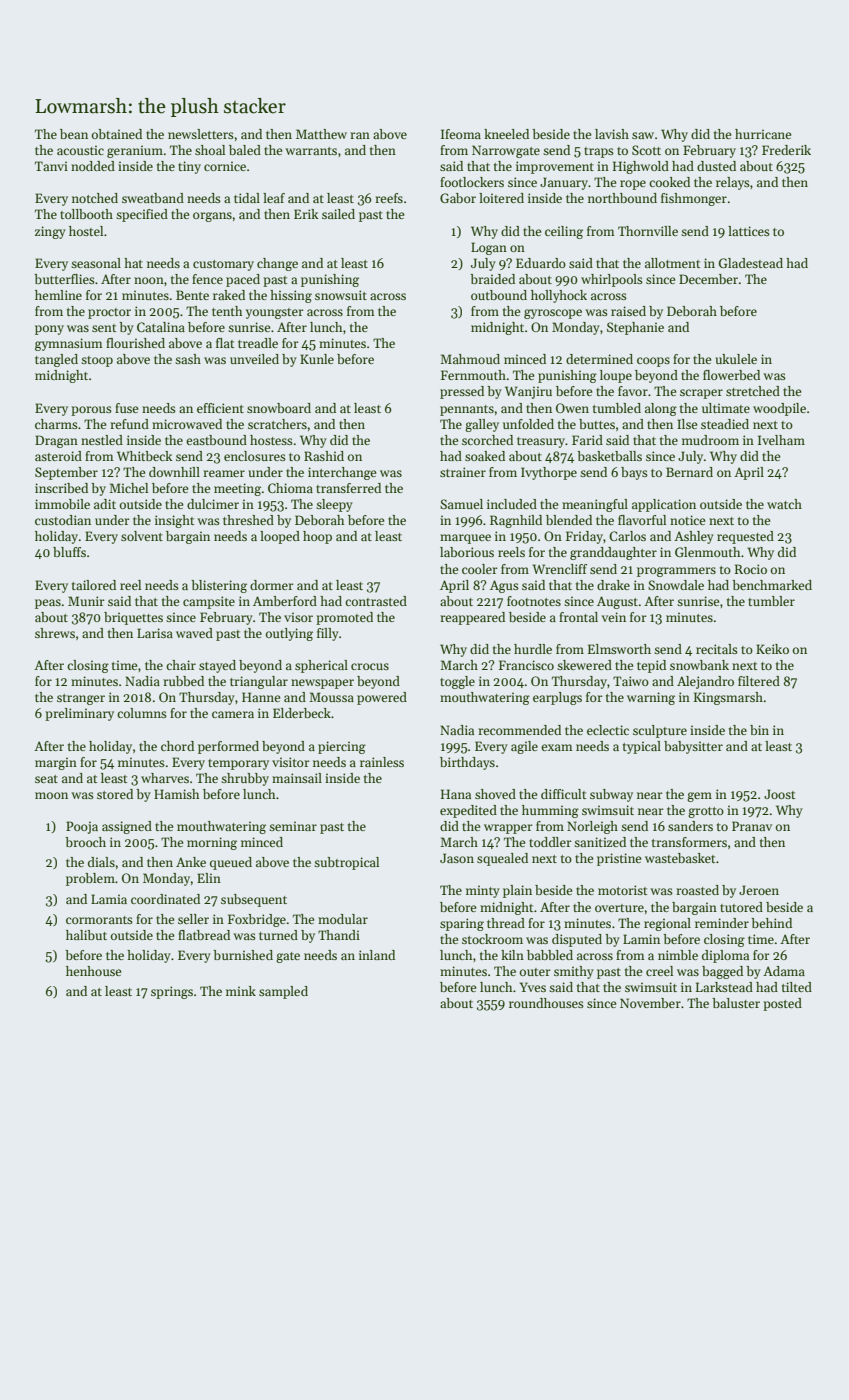 This screenshot has width=849, height=1400. Describe the element at coordinates (172, 992) in the screenshot. I see `springs` at that location.
